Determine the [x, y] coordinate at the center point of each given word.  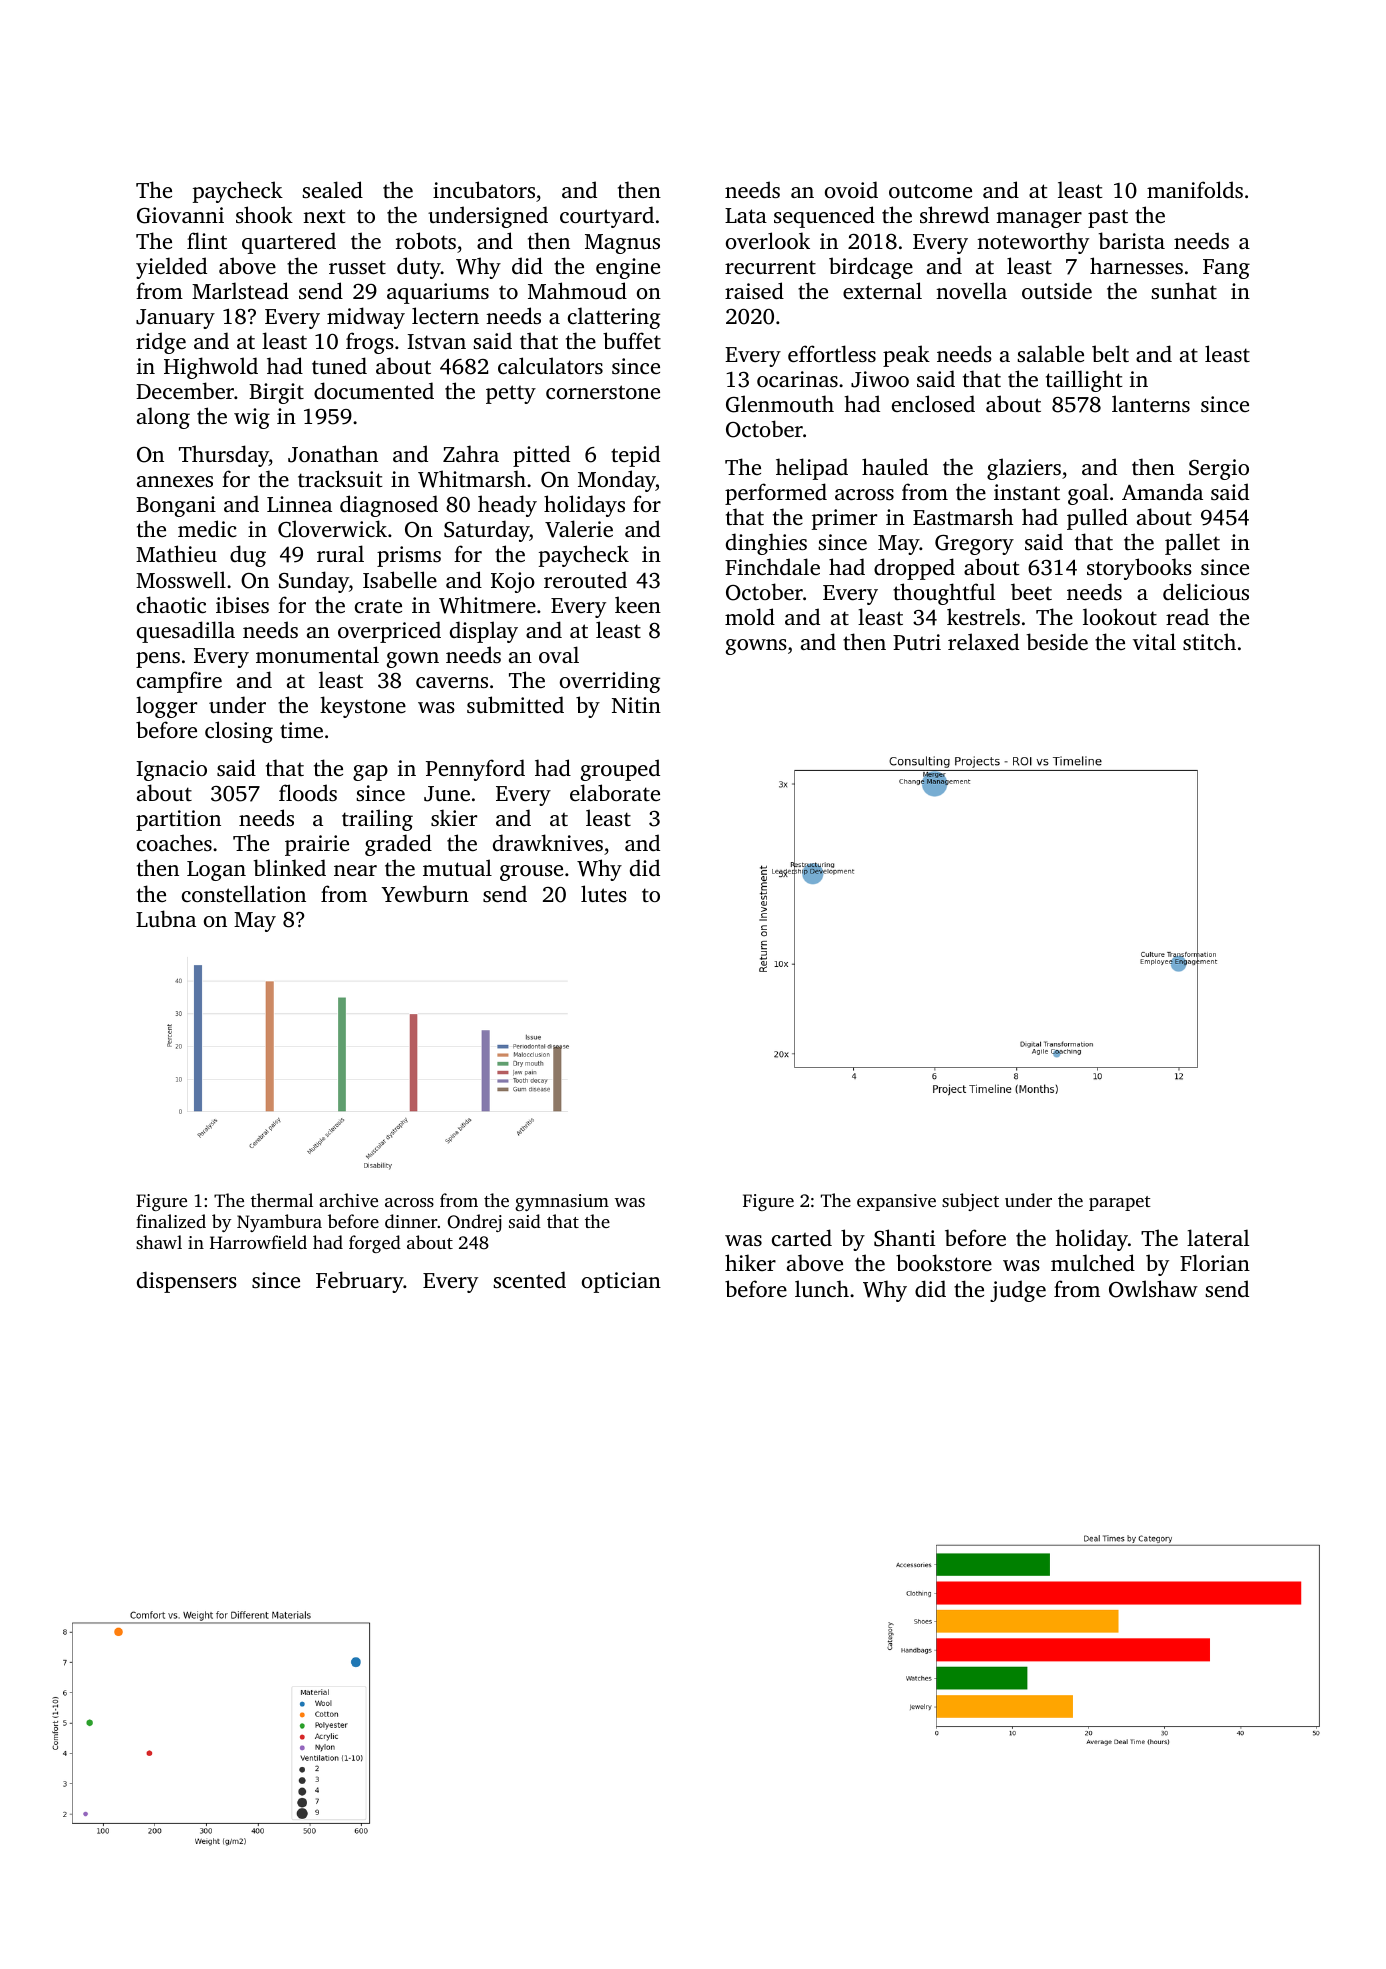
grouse [531, 873]
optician [621, 1282]
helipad [812, 469]
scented [529, 1279]
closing [239, 732]
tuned [339, 365]
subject [970, 1202]
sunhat [1184, 290]
